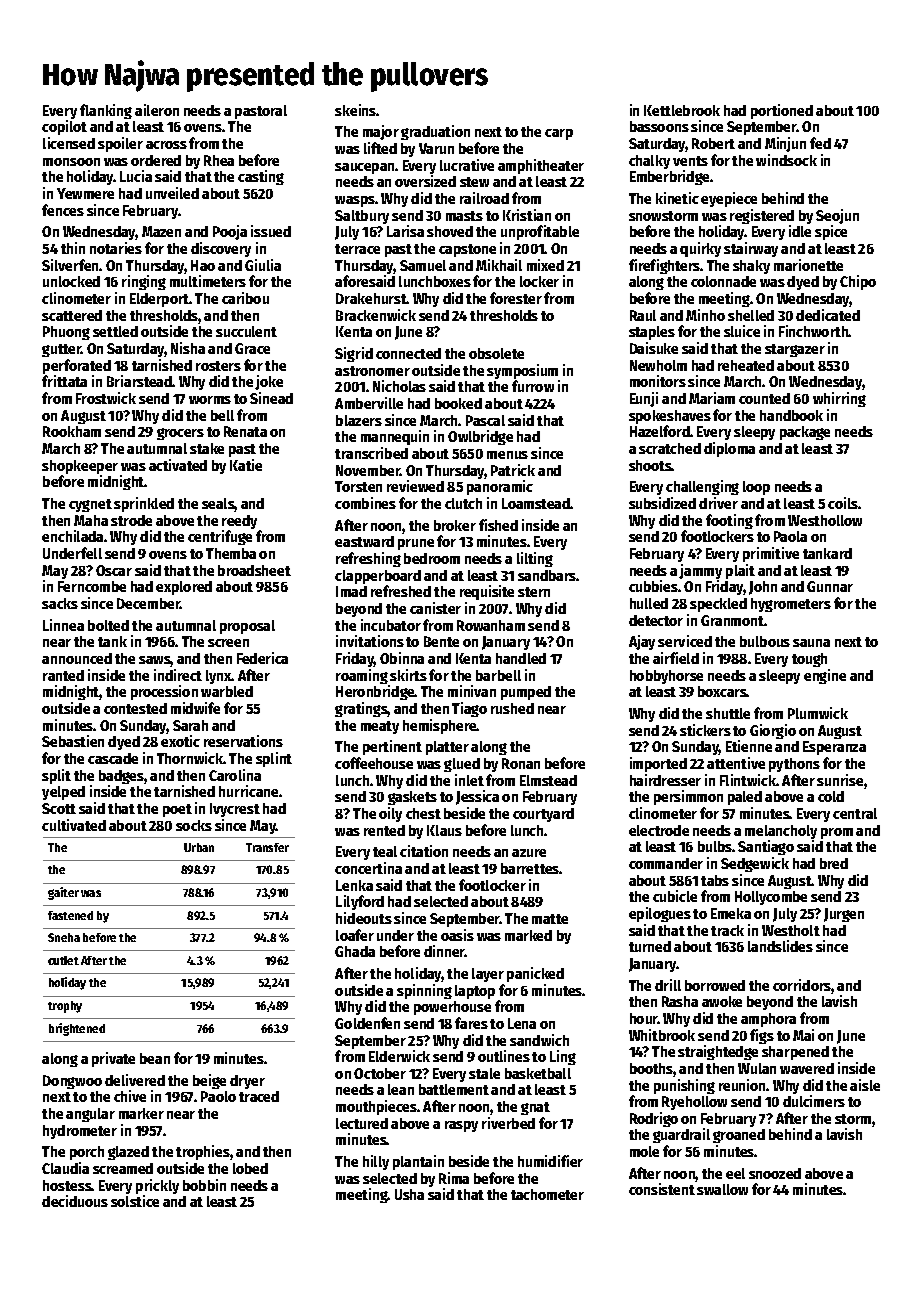  What do you see at coordinates (75, 1201) in the screenshot?
I see `deciduous` at bounding box center [75, 1201].
